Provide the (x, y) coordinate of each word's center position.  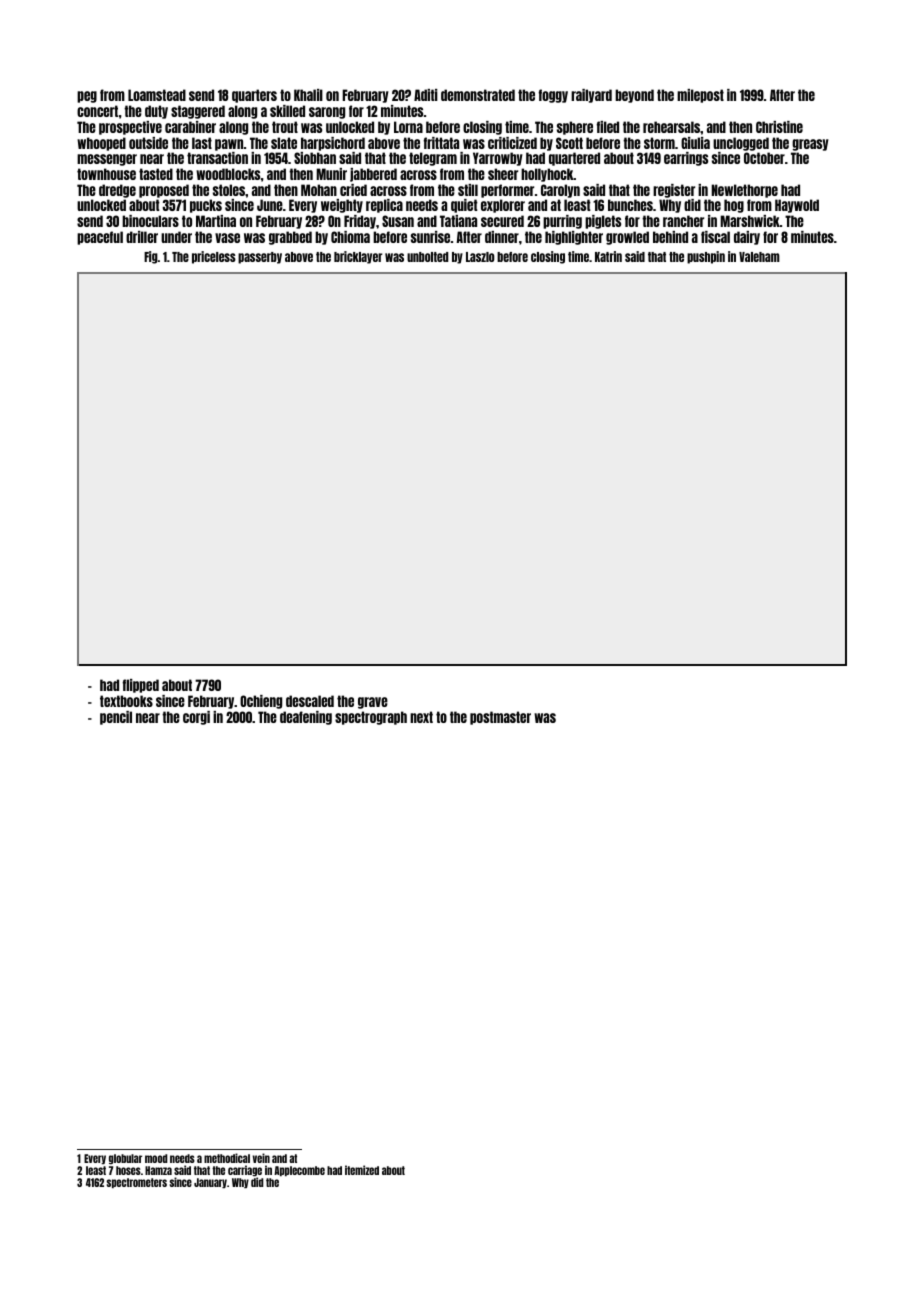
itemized (362, 1170)
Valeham (759, 257)
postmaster (500, 718)
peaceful (100, 238)
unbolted (427, 257)
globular (125, 1159)
